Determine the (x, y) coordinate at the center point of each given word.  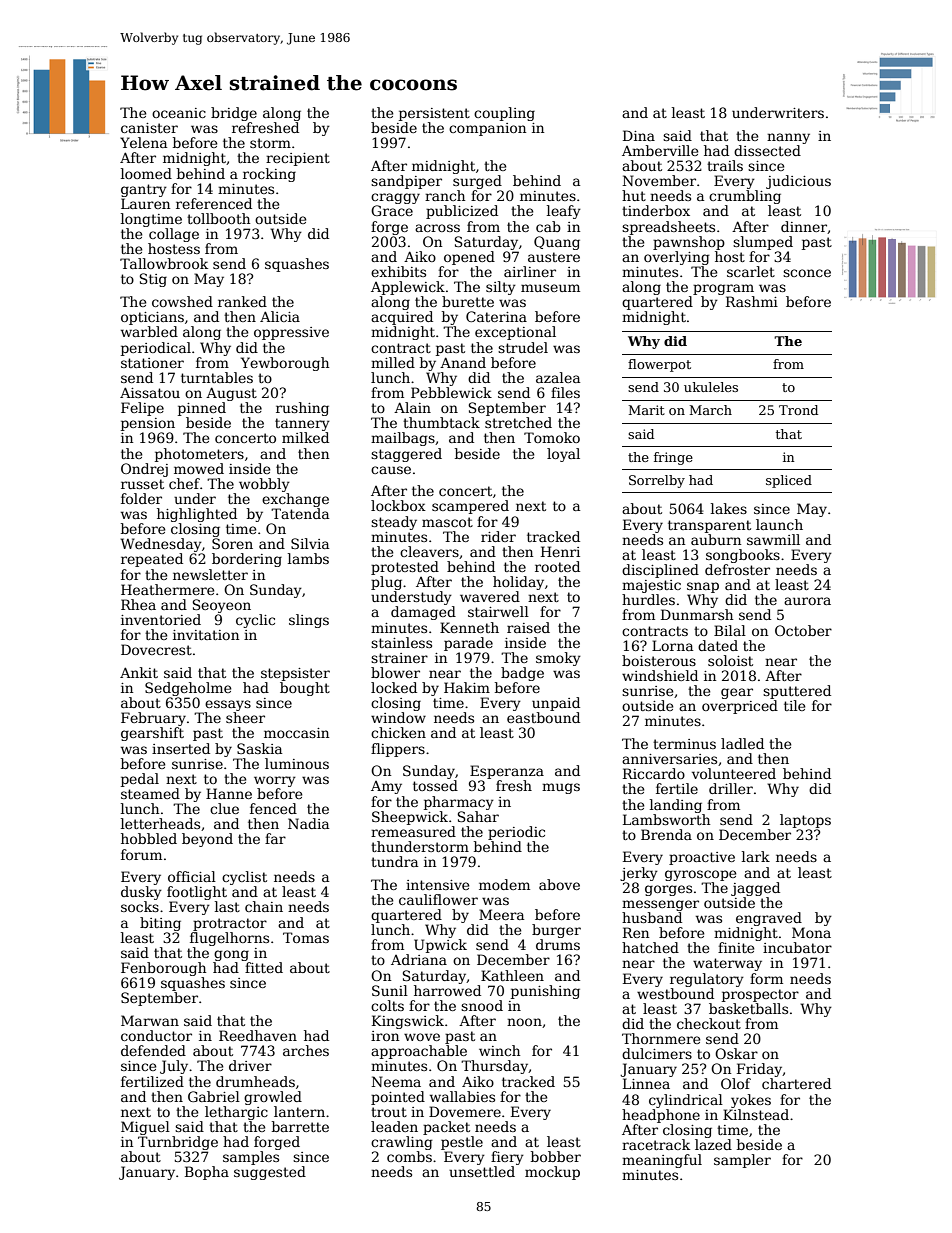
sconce (807, 273)
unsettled (482, 1171)
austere (554, 257)
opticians (152, 318)
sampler (742, 1161)
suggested (270, 1173)
